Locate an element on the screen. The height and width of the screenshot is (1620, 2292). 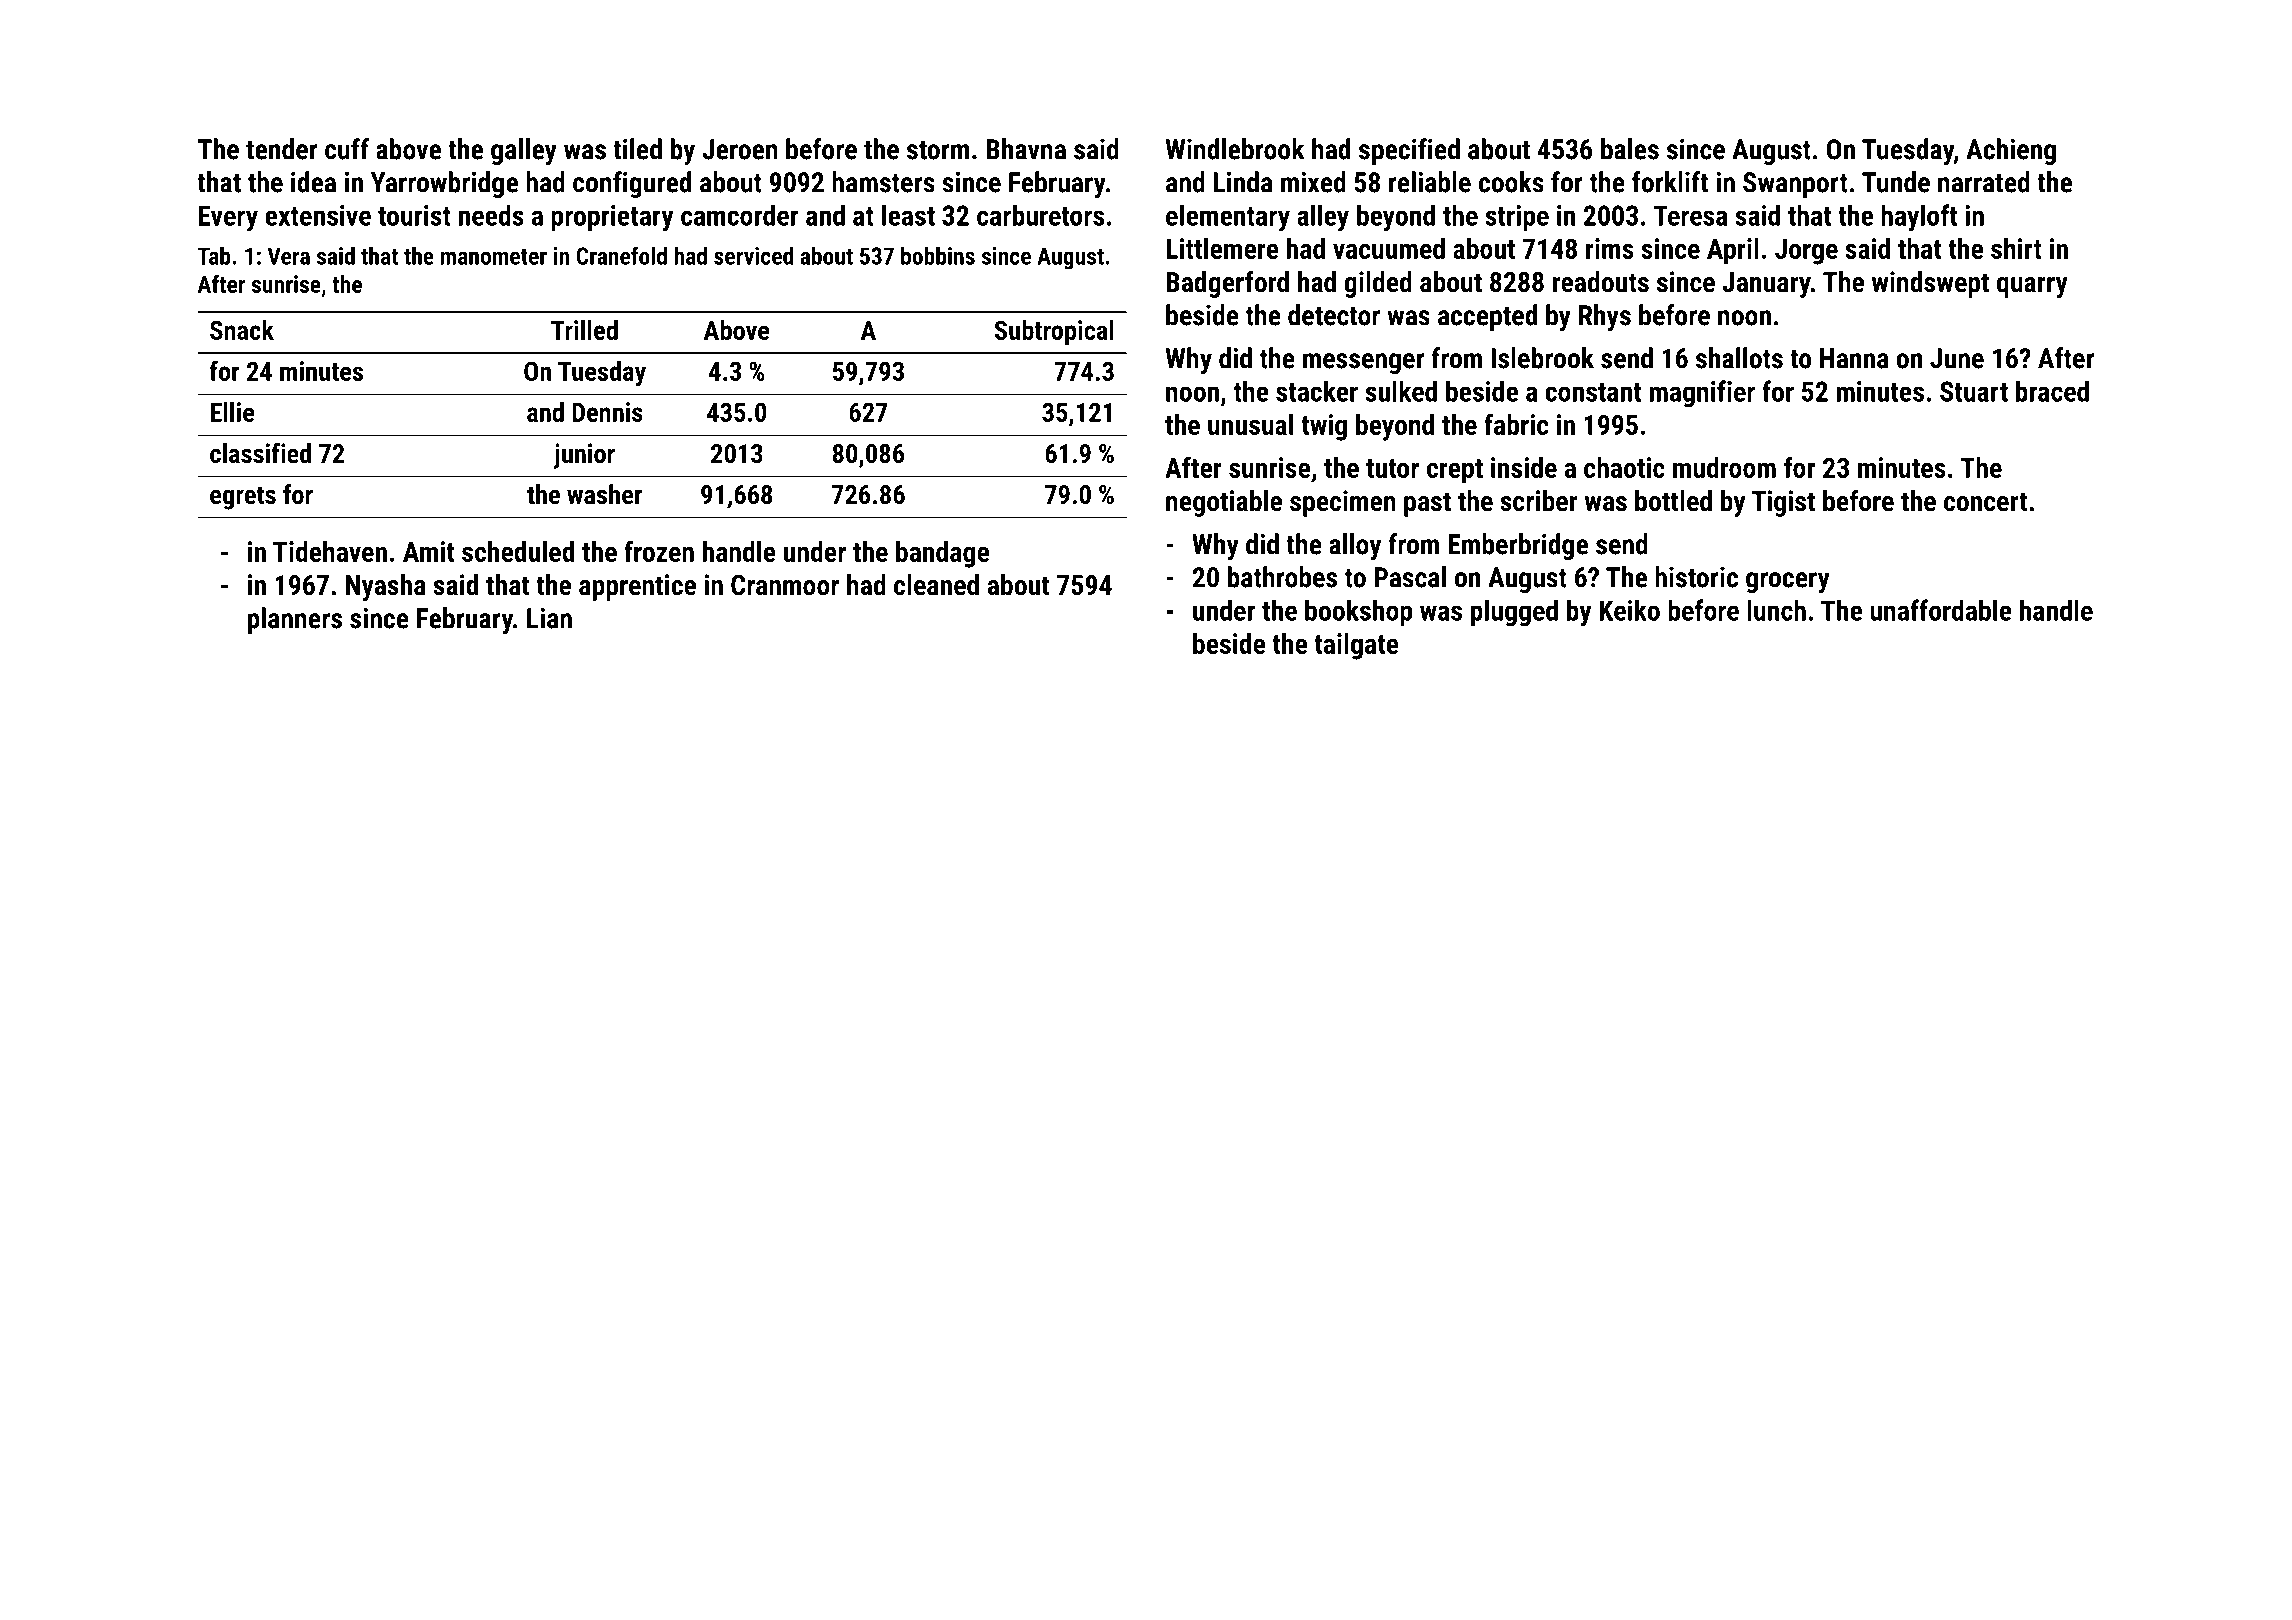
apprentice is located at coordinates (637, 587).
